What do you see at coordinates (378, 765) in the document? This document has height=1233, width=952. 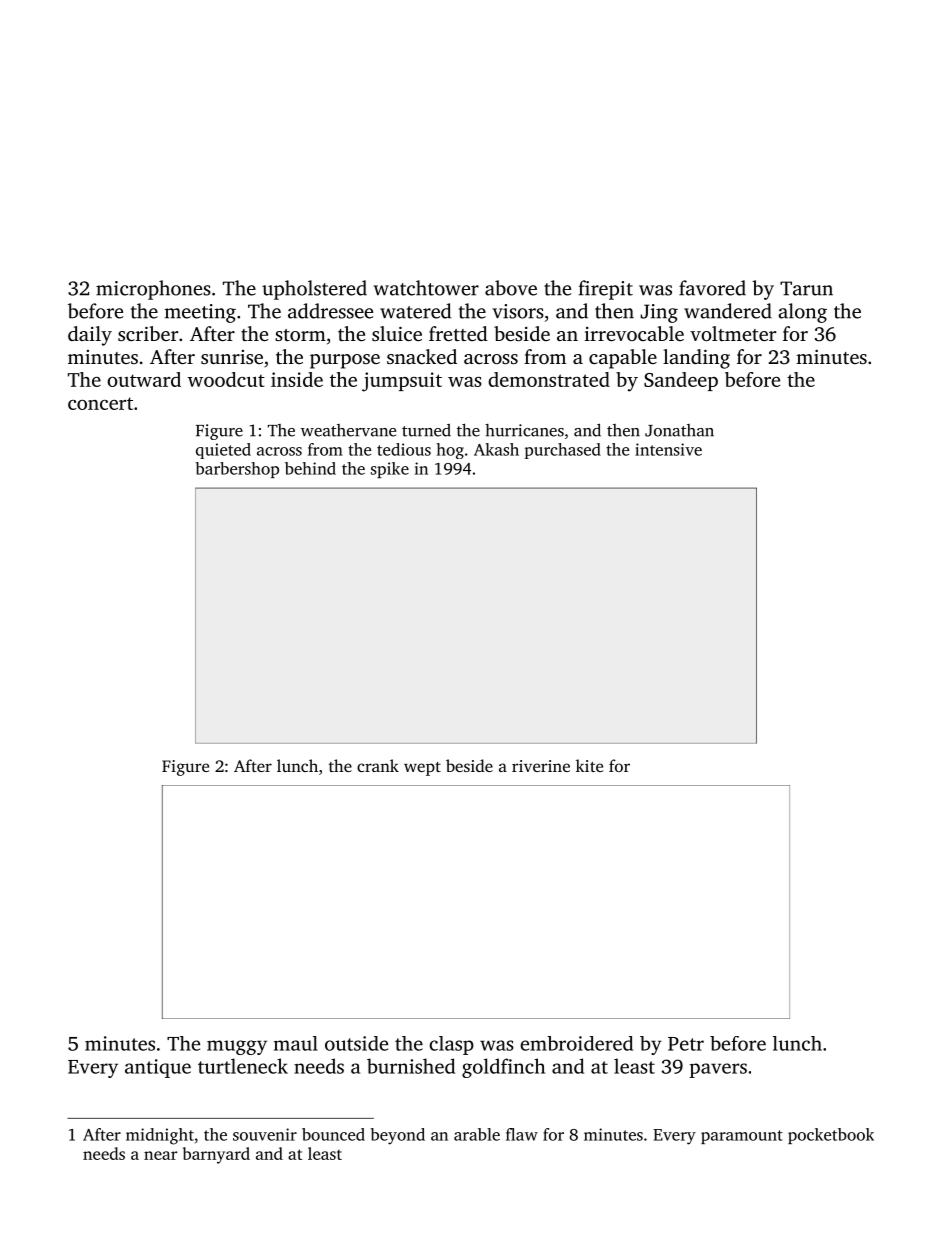 I see `crank` at bounding box center [378, 765].
